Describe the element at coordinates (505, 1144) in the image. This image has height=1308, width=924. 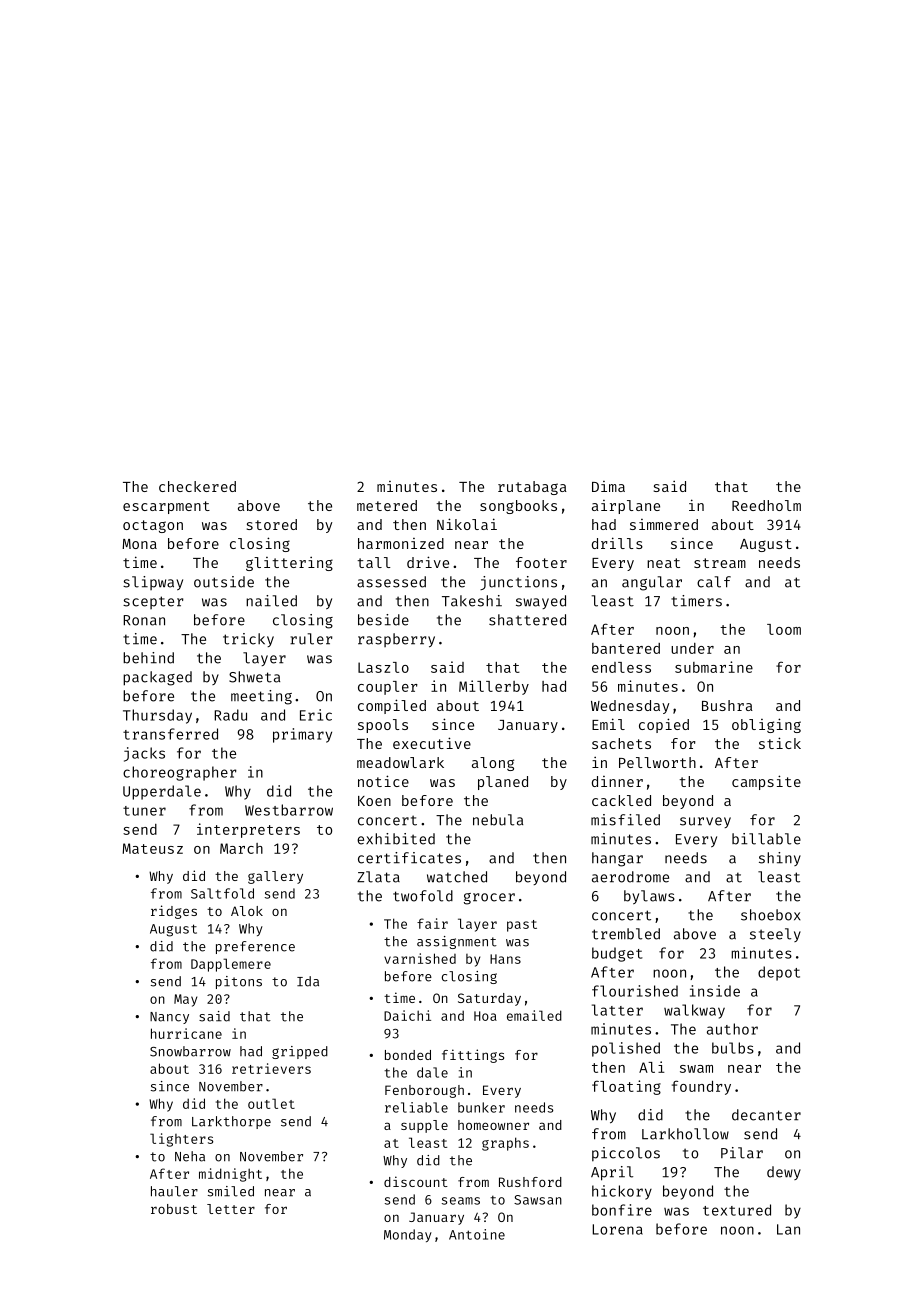
I see `graphs` at that location.
